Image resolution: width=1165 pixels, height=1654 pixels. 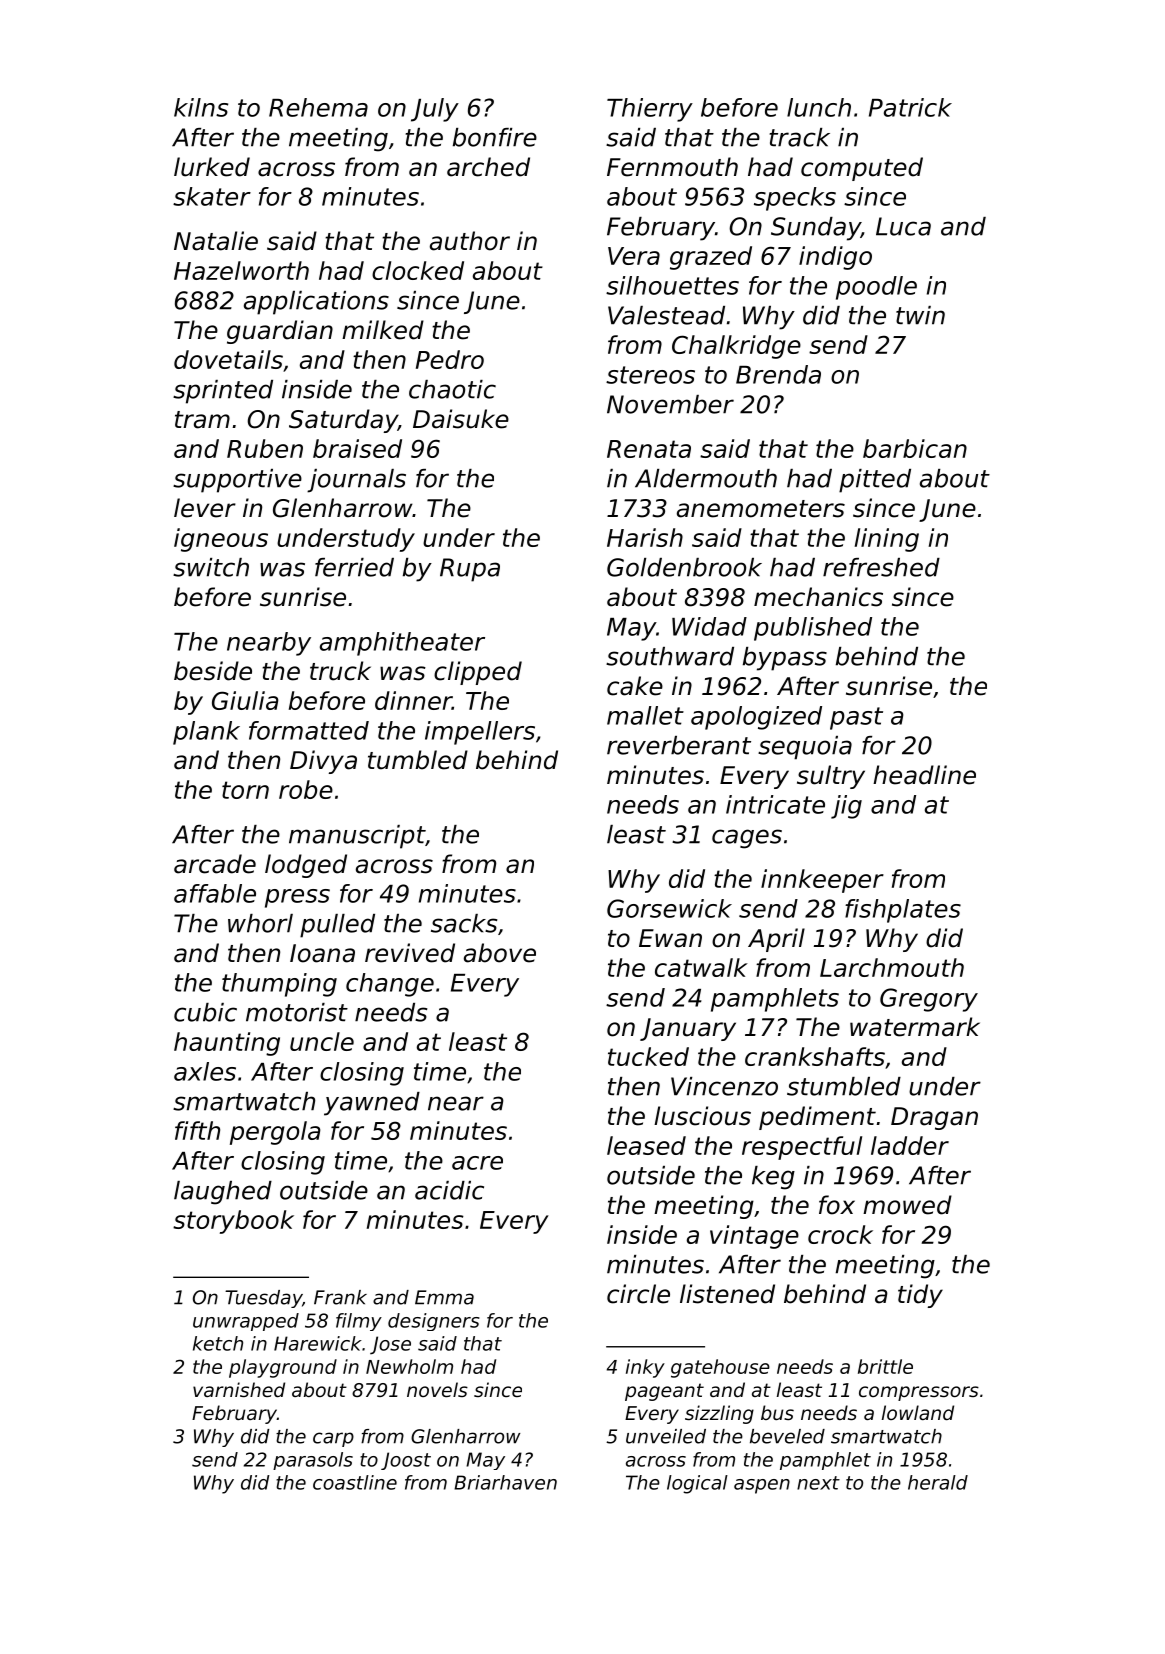 What do you see at coordinates (316, 303) in the page?
I see `applications` at bounding box center [316, 303].
